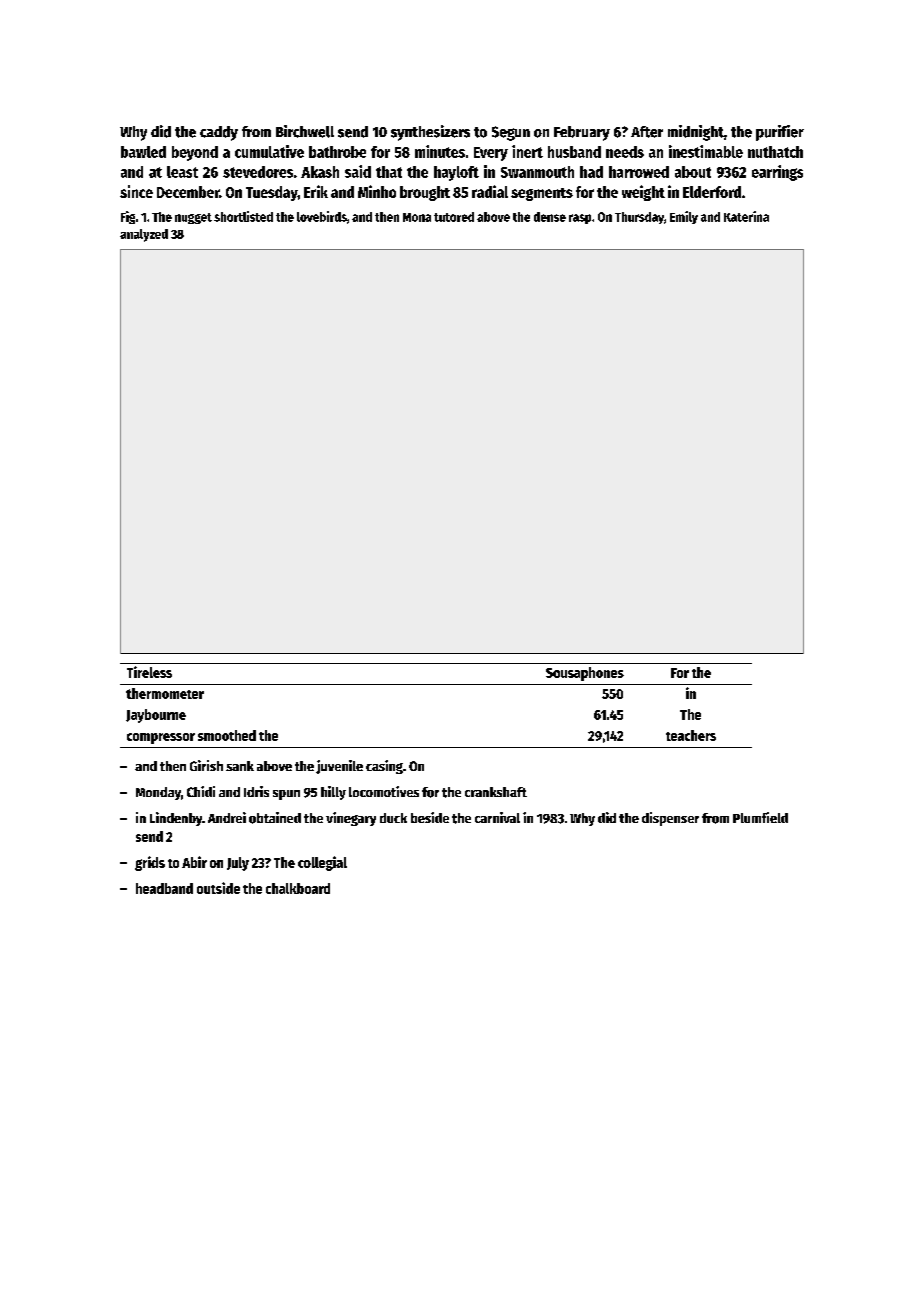 The width and height of the document is (924, 1308). I want to click on Tuesday, so click(272, 193).
